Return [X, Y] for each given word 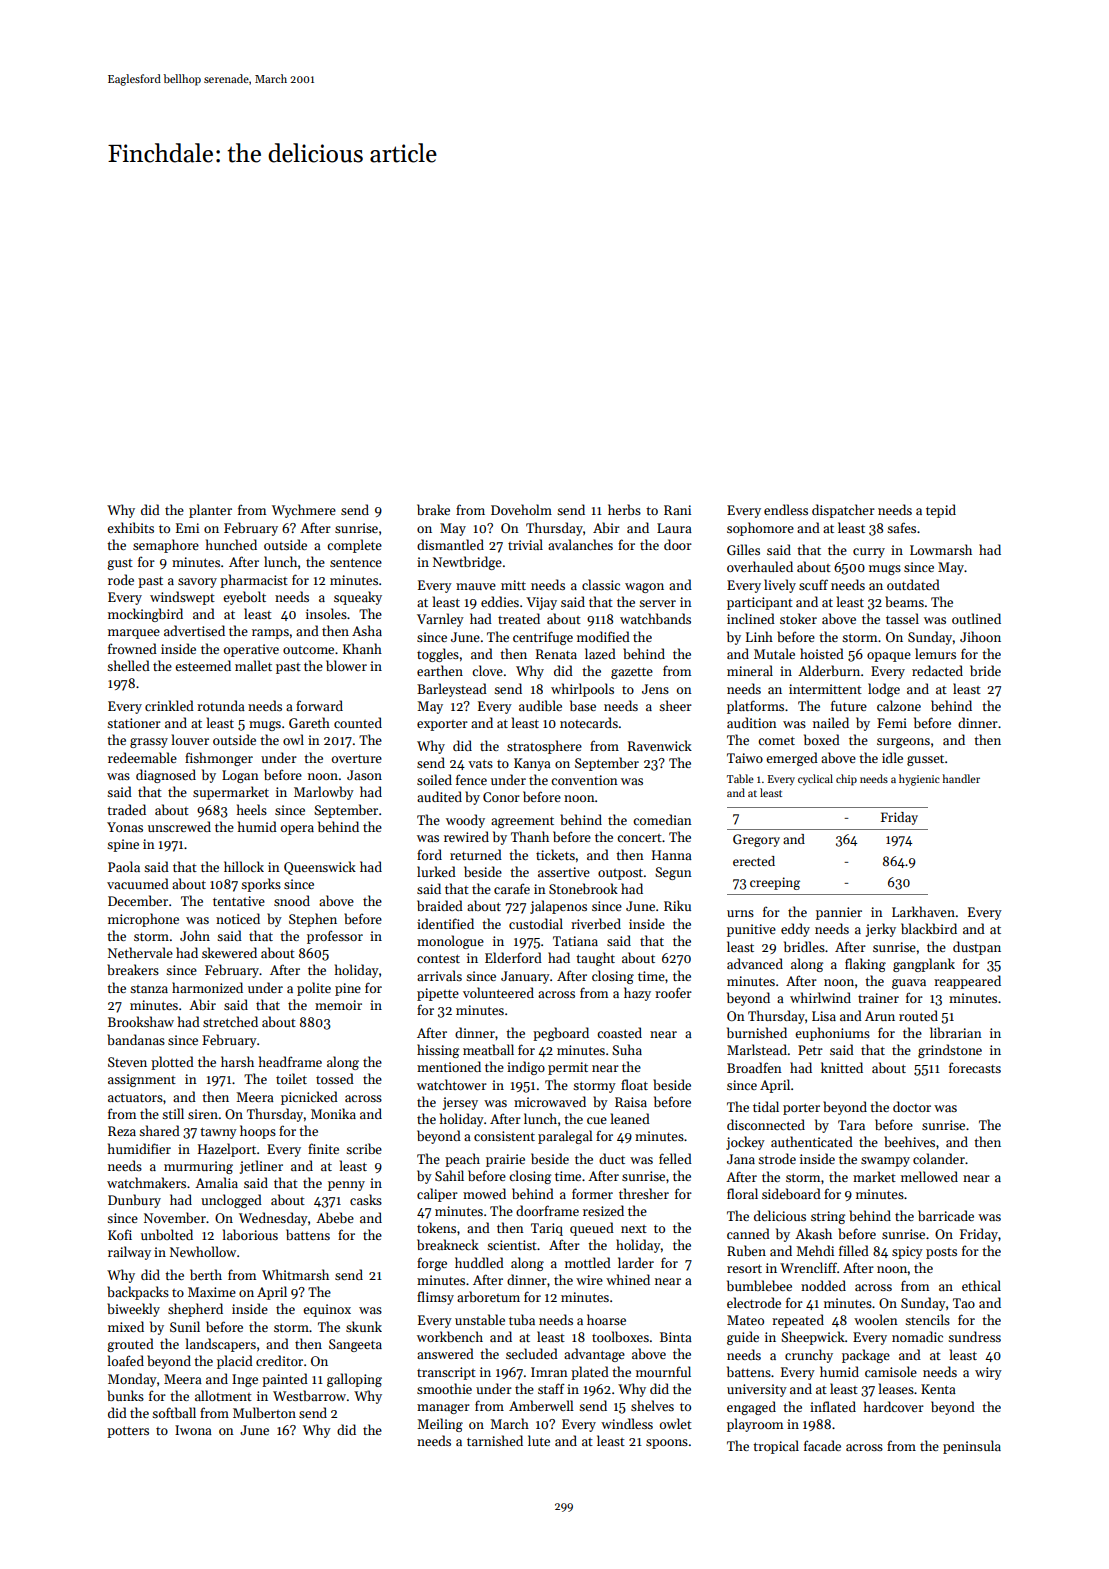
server [657, 603]
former [592, 1193]
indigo [526, 1068]
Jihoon [980, 636]
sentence [356, 562]
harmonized [207, 987]
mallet [253, 665]
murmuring [198, 1167]
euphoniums [832, 1034]
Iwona [193, 1430]
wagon [644, 588]
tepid [941, 511]
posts [941, 1253]
